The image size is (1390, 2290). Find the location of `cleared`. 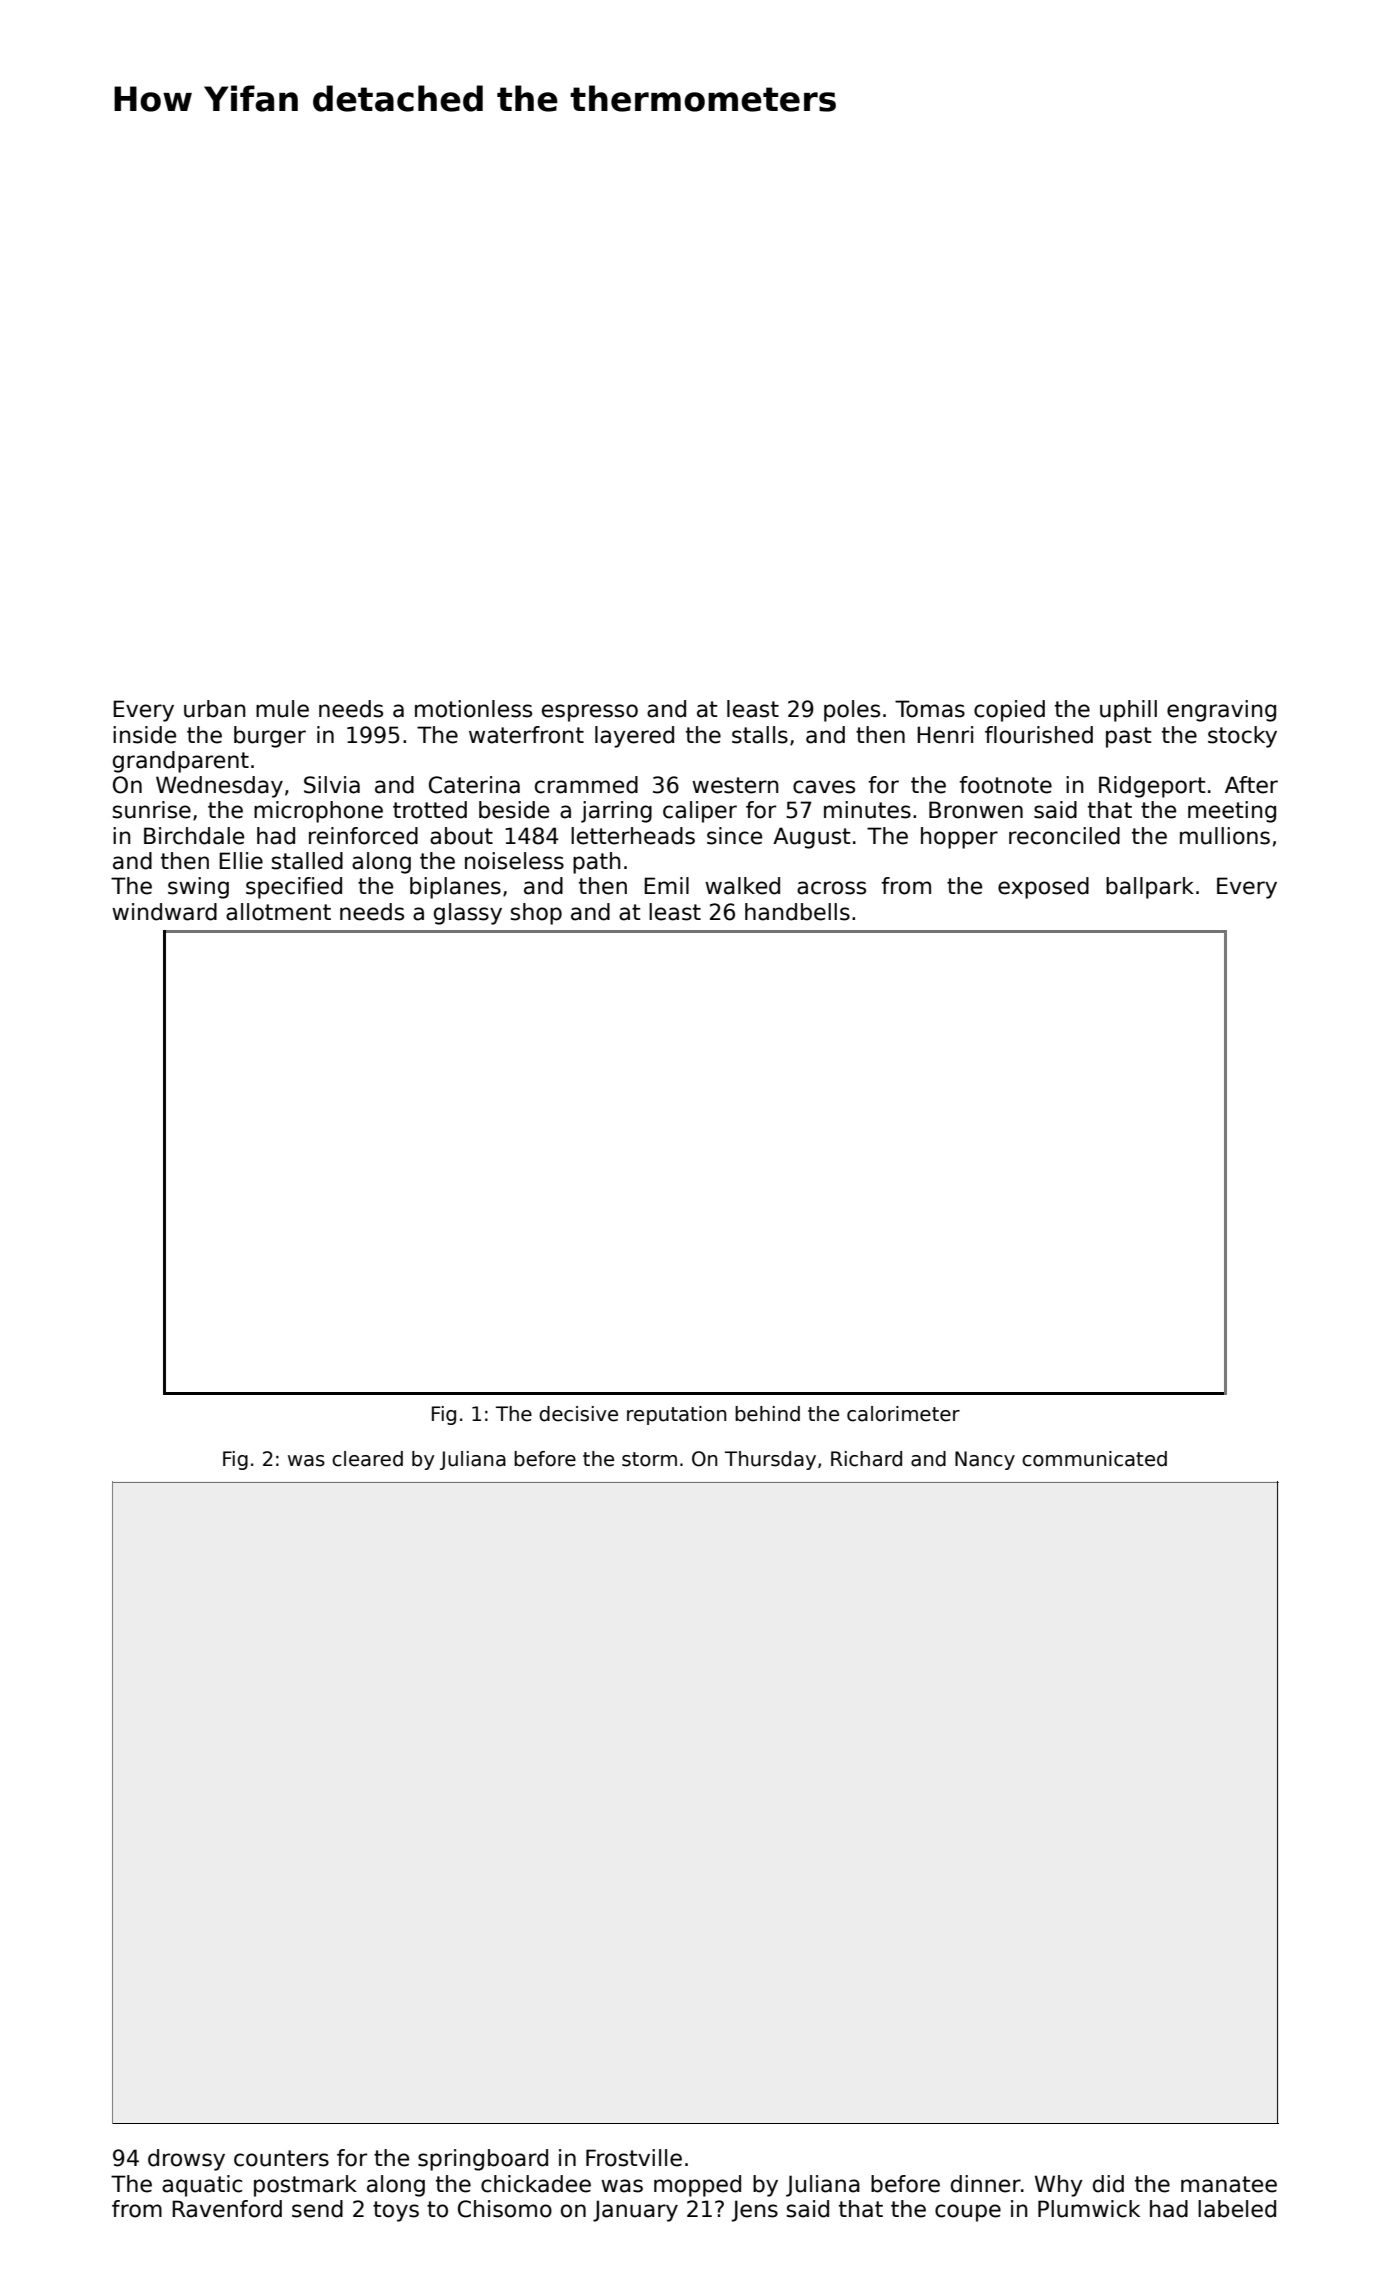

cleared is located at coordinates (367, 1459).
